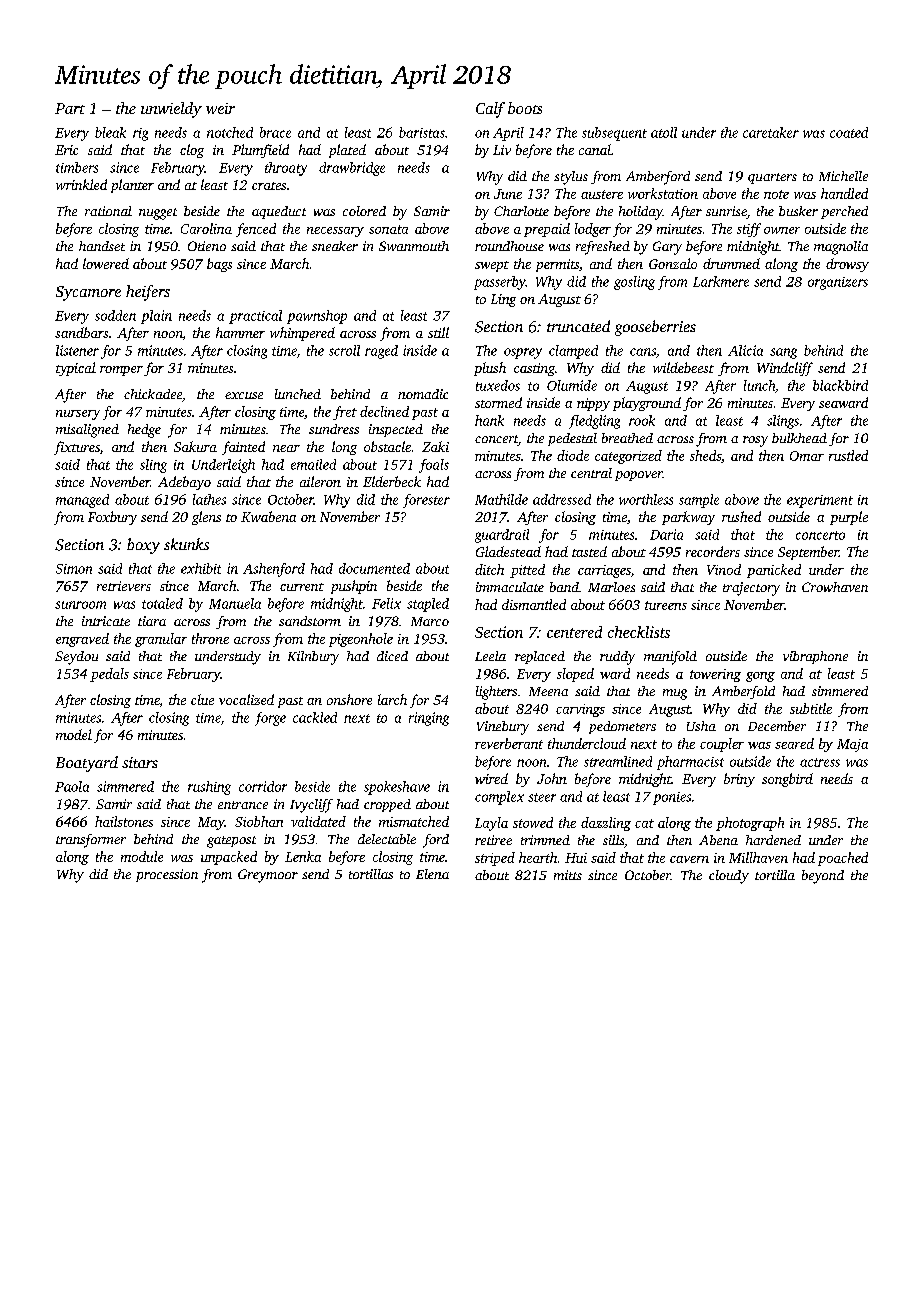 The image size is (924, 1308). I want to click on corridor, so click(263, 786).
